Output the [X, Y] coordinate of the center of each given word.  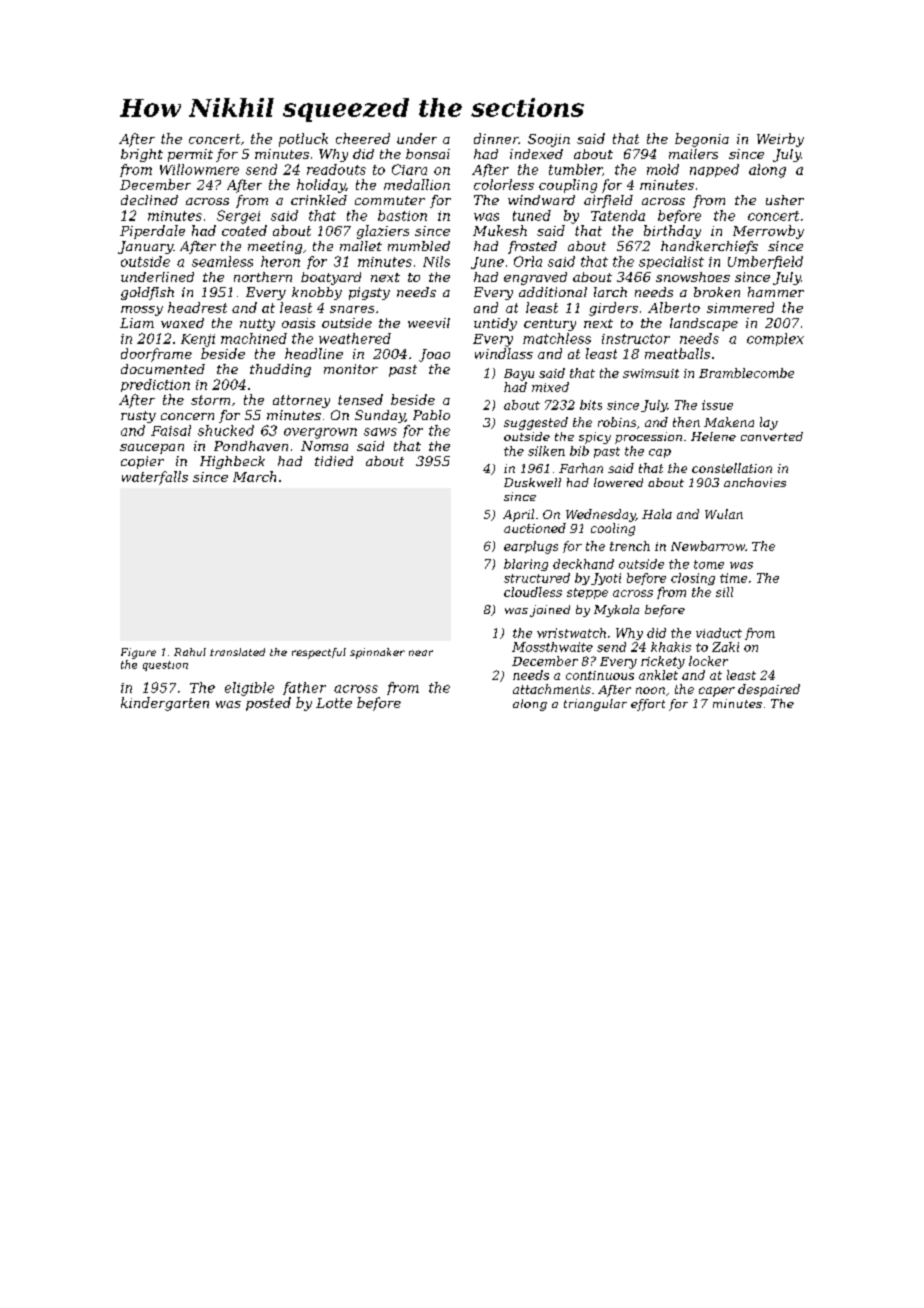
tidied [334, 461]
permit [190, 155]
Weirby [780, 140]
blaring [526, 565]
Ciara [409, 169]
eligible [249, 689]
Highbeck [232, 462]
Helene [713, 436]
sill [724, 592]
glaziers [383, 232]
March [254, 476]
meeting [275, 247]
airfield [608, 201]
